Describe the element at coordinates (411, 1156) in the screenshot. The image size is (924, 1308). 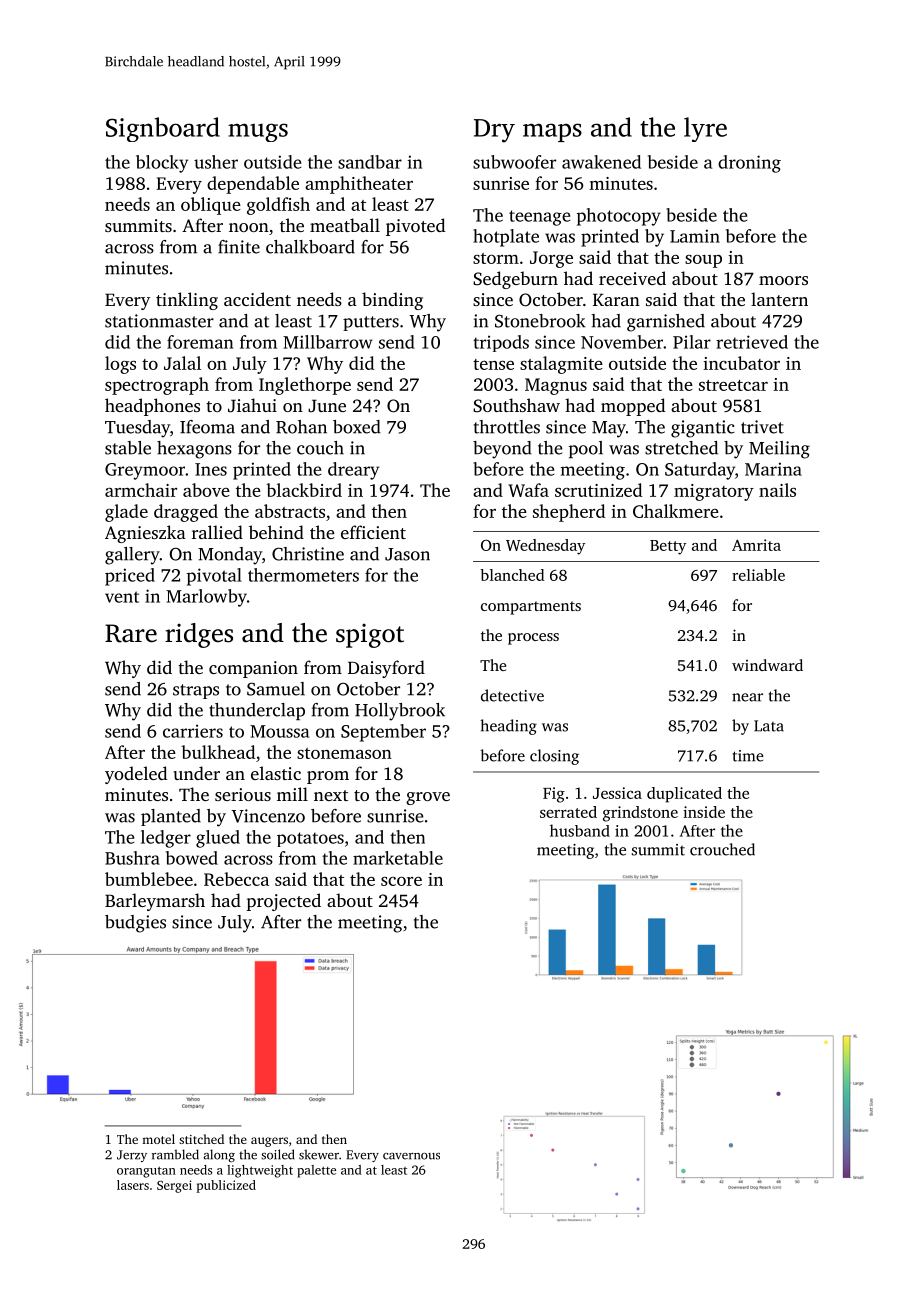
I see `cavernous` at that location.
